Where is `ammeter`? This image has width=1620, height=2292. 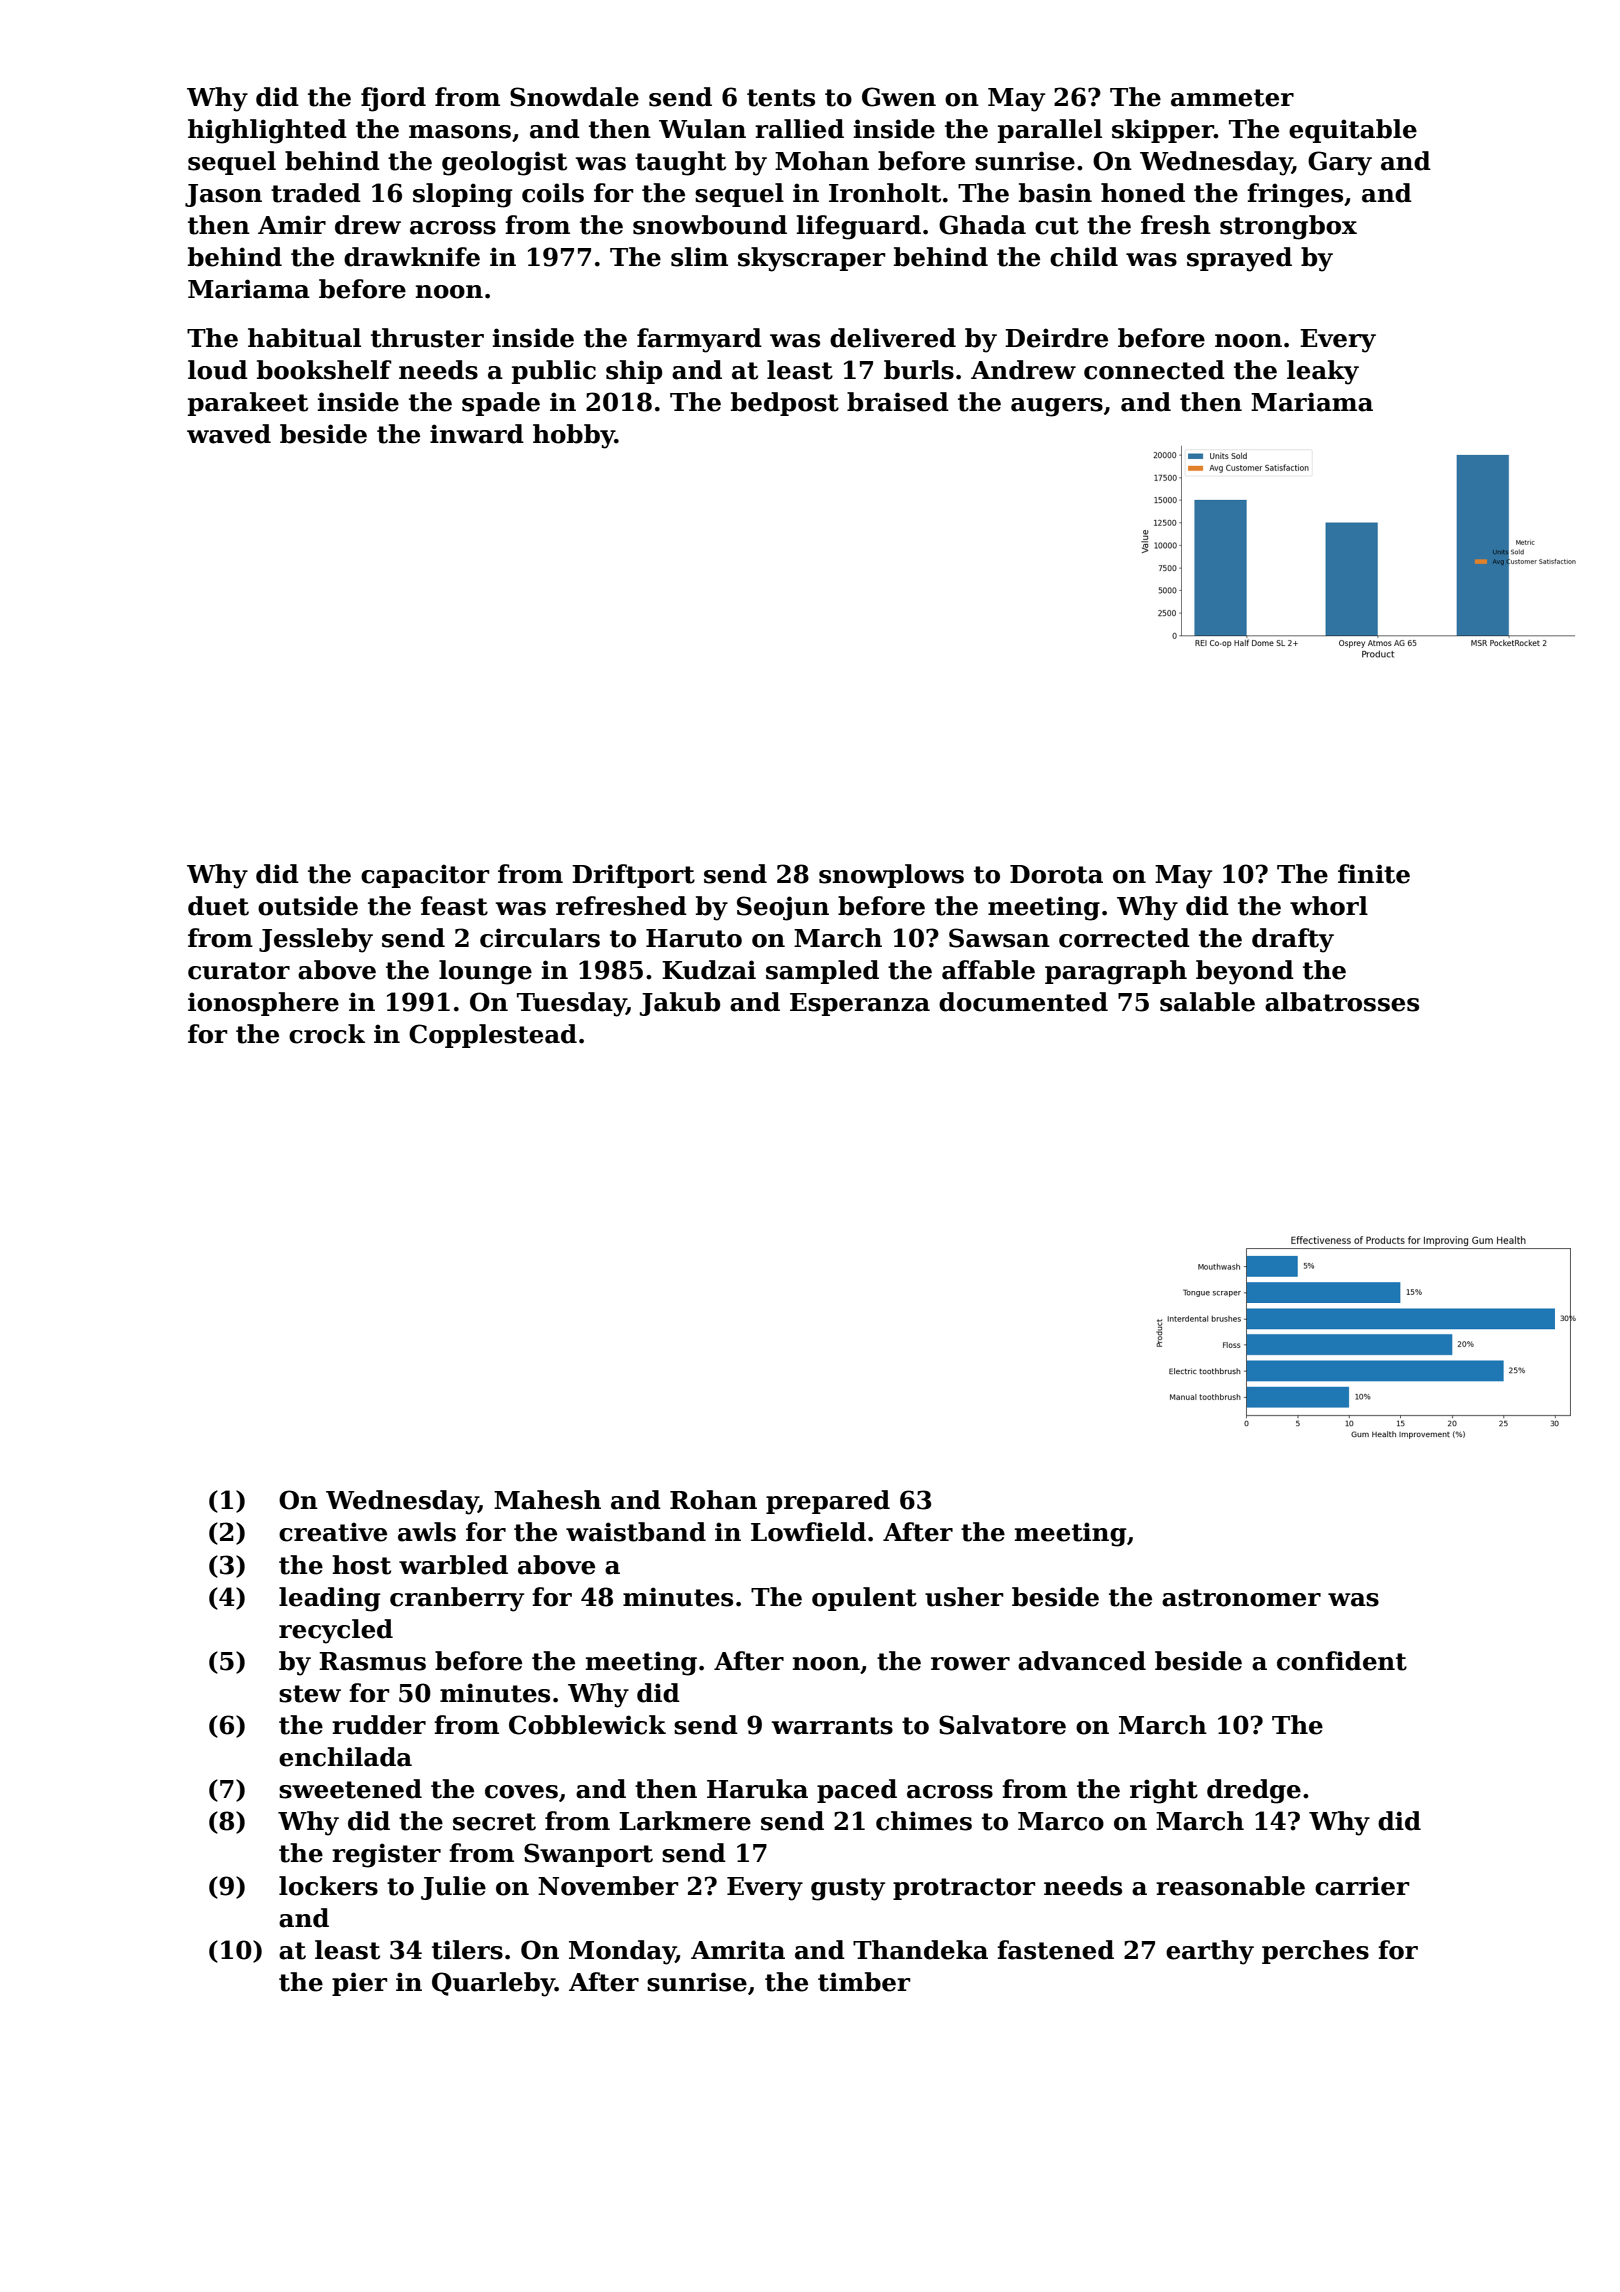
ammeter is located at coordinates (1232, 98).
